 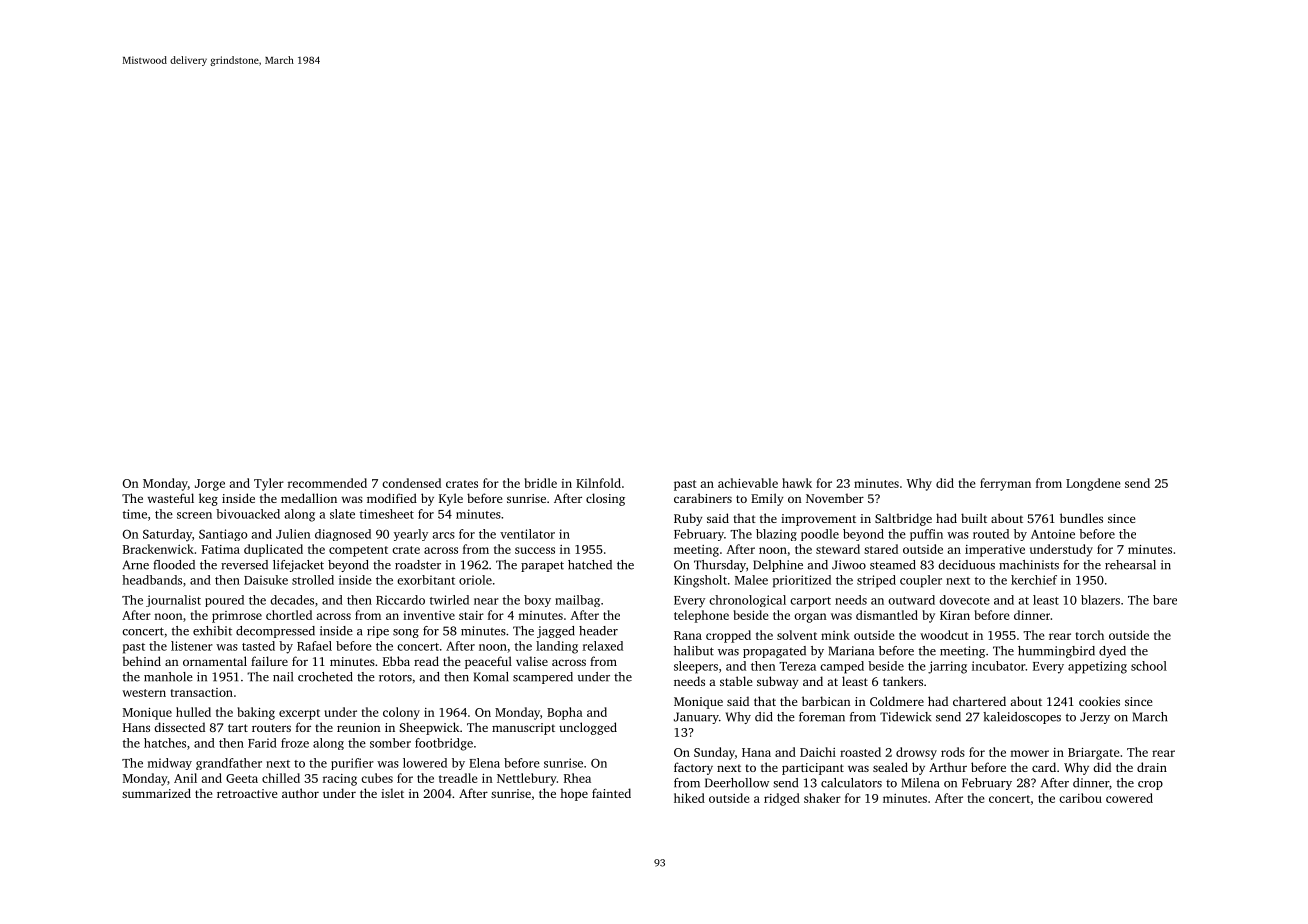 I want to click on routers, so click(x=271, y=728).
